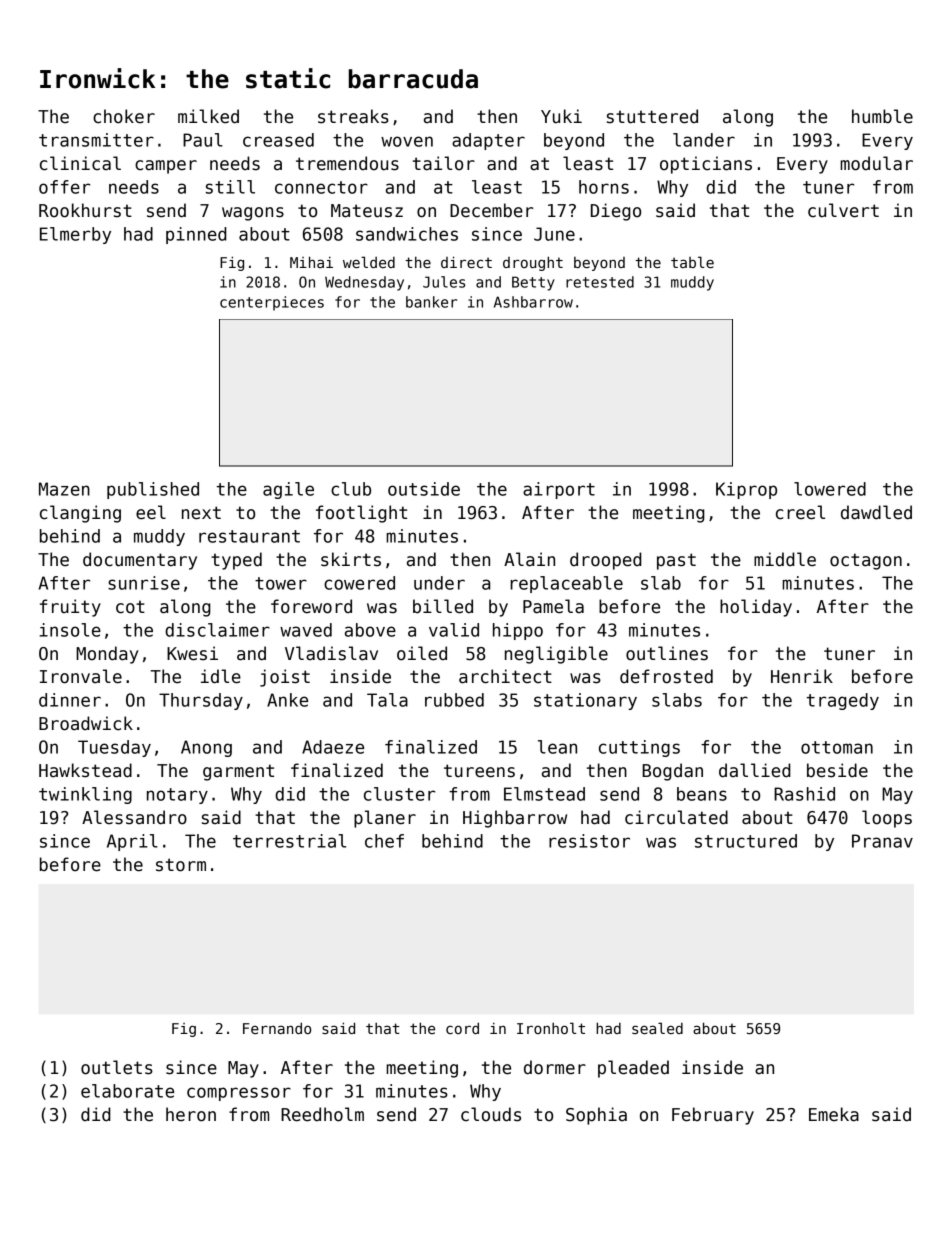  Describe the element at coordinates (364, 283) in the page. I see `Wednesday` at that location.
